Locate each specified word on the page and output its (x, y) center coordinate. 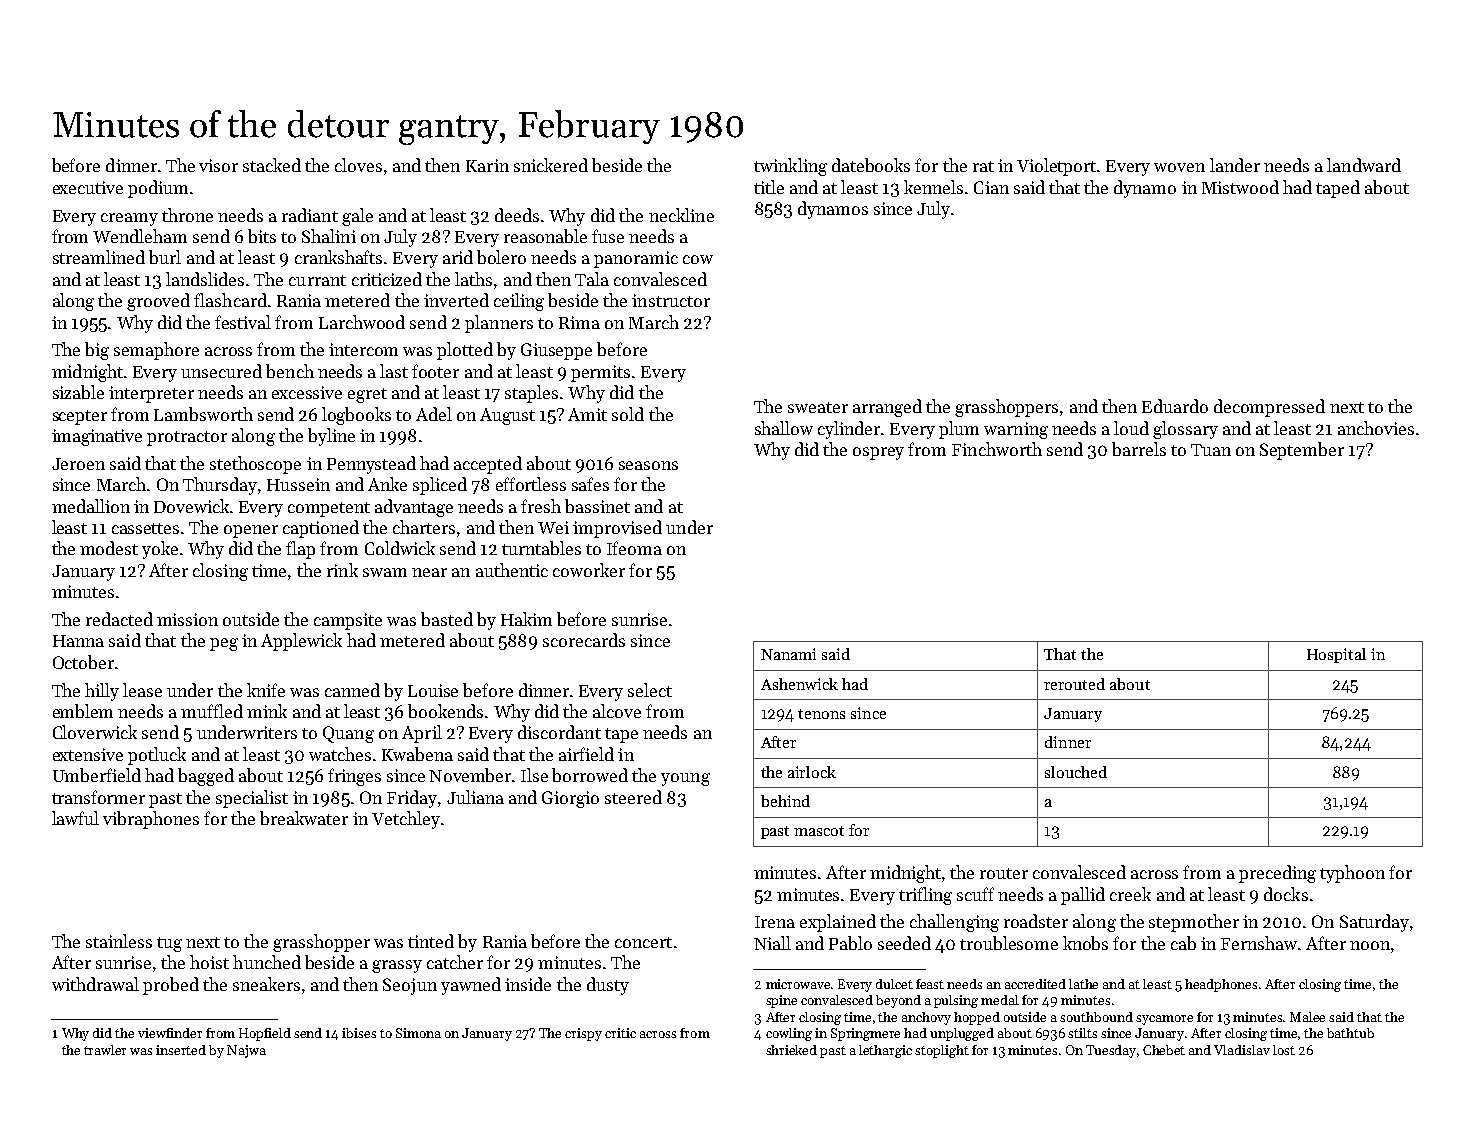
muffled (212, 711)
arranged (887, 408)
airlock (812, 772)
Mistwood (1240, 187)
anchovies (1376, 428)
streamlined (99, 257)
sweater (818, 407)
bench (290, 371)
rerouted (1074, 684)
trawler (105, 1050)
